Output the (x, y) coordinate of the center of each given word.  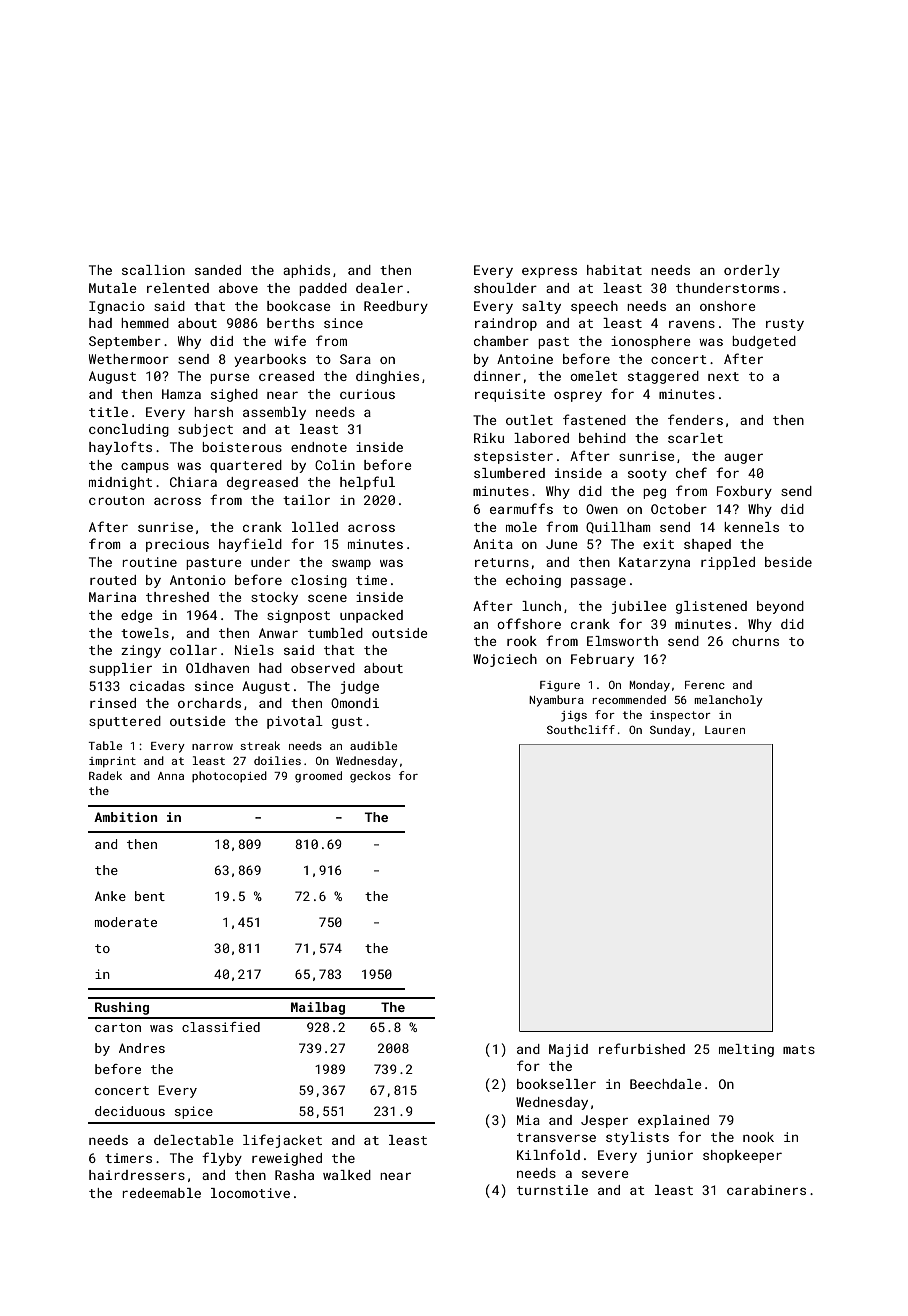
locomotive (250, 1193)
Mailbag (318, 1008)
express (549, 272)
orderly (752, 271)
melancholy (728, 701)
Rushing (122, 1008)
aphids (306, 271)
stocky (274, 598)
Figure (560, 686)
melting (746, 1050)
